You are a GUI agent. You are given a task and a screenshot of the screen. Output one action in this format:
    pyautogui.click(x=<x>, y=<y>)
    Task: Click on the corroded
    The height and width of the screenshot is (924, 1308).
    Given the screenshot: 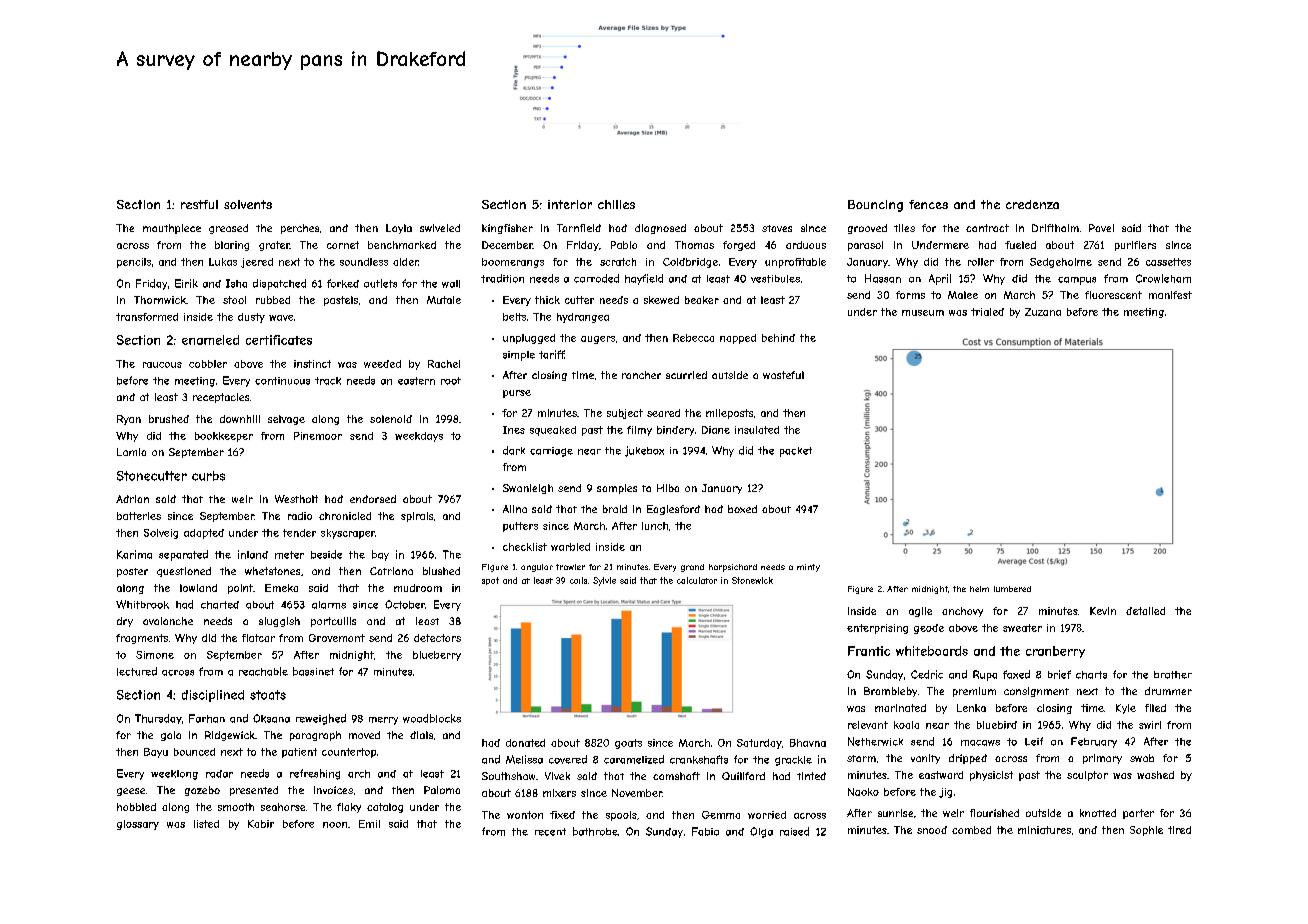 What is the action you would take?
    pyautogui.click(x=596, y=278)
